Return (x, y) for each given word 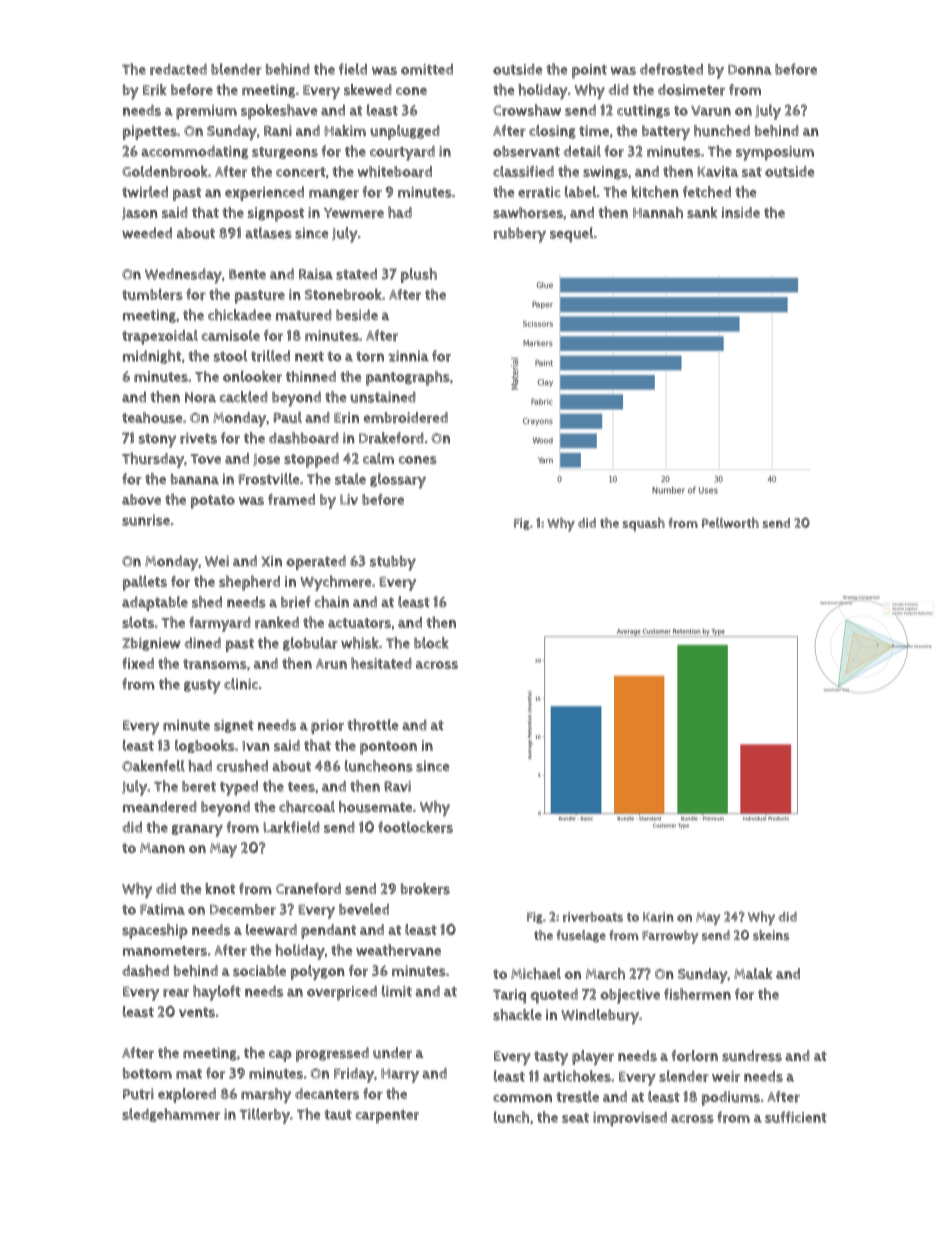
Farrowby (670, 937)
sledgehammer (171, 1115)
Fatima (162, 909)
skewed (368, 90)
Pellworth (730, 522)
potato (213, 502)
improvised (630, 1119)
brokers (425, 889)
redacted (178, 69)
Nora (200, 397)
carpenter (387, 1117)
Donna (750, 69)
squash (644, 524)
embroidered (405, 418)
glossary (398, 481)
